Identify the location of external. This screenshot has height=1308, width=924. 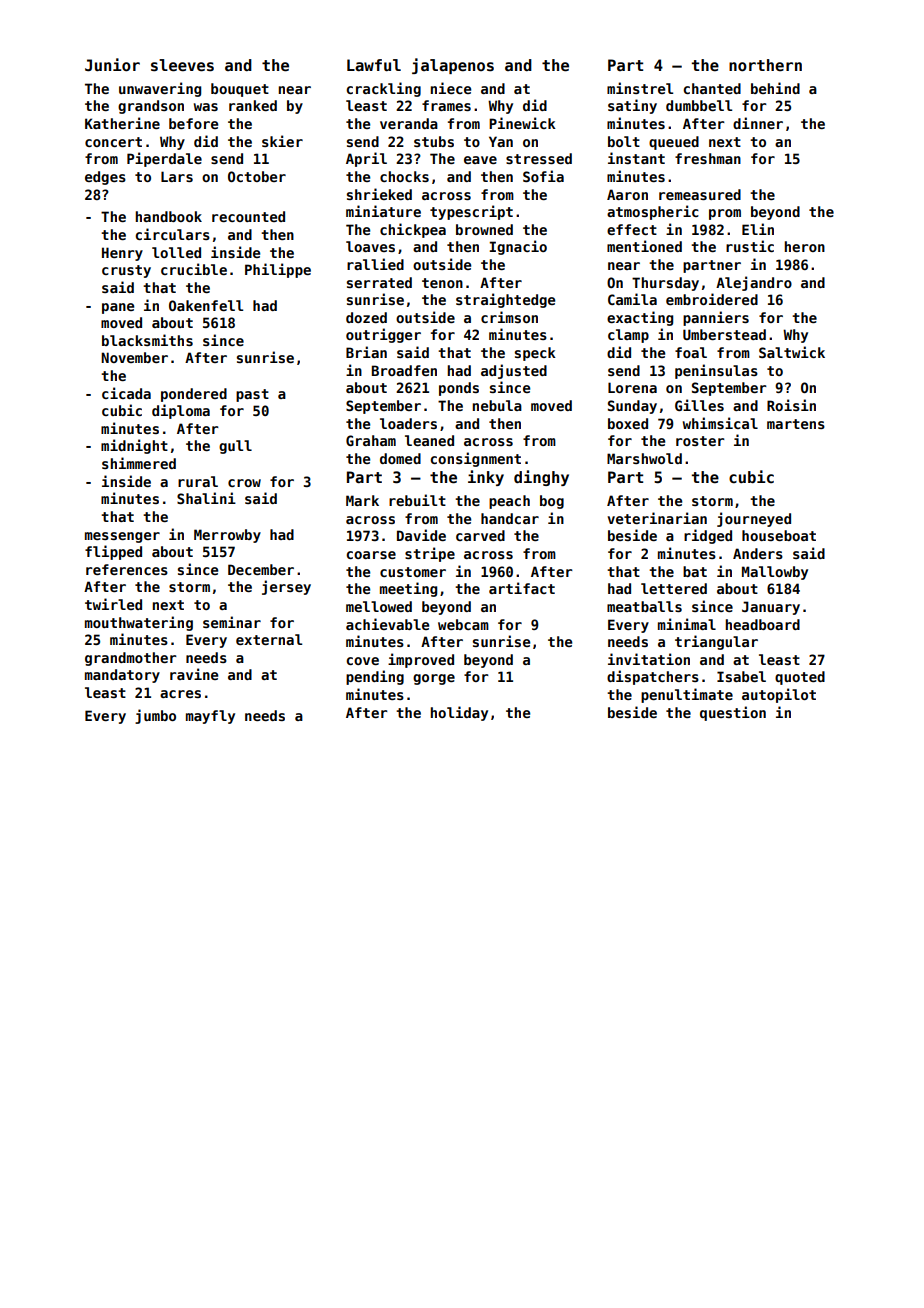
(269, 639).
